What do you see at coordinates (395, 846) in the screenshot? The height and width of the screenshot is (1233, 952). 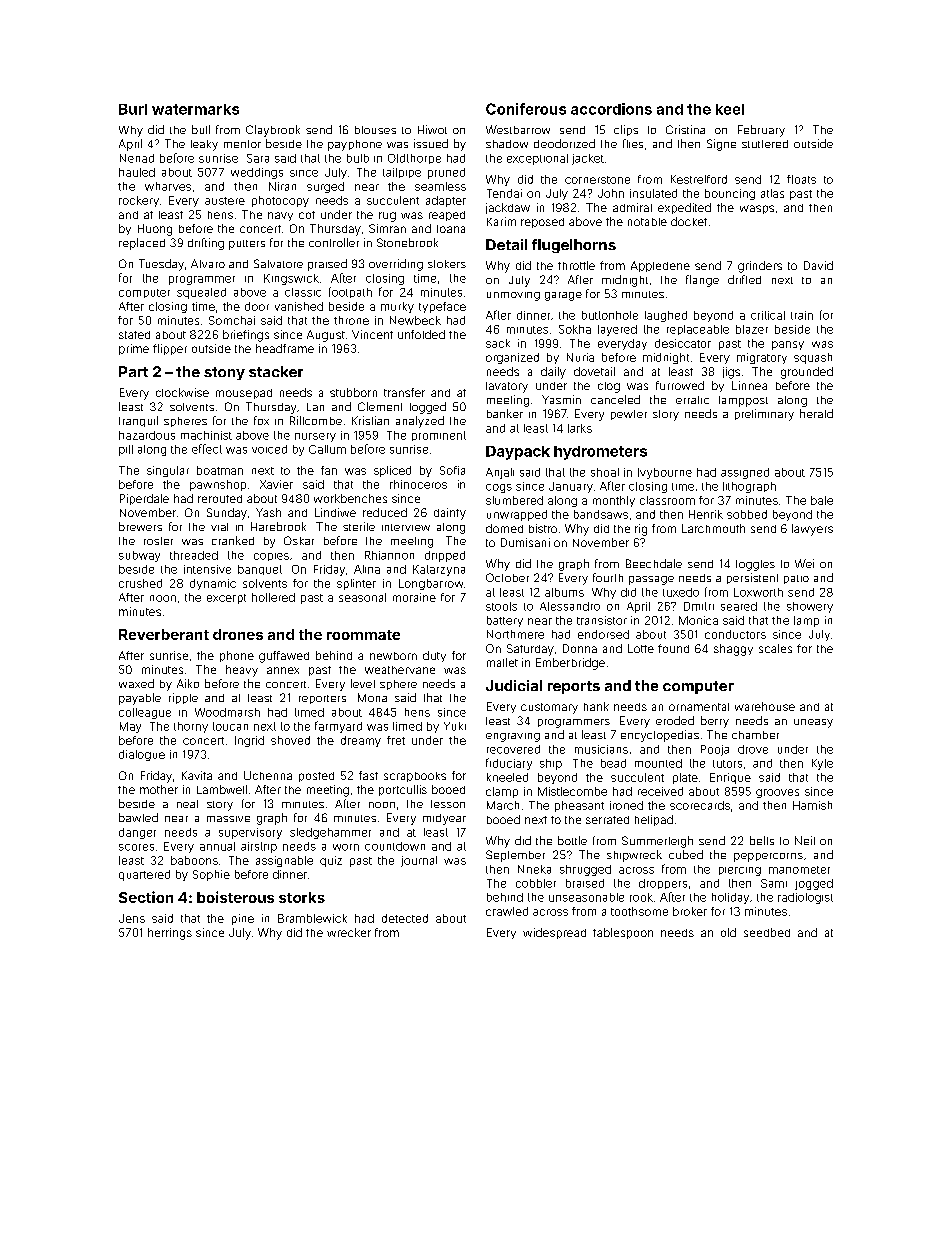 I see `countdown` at bounding box center [395, 846].
